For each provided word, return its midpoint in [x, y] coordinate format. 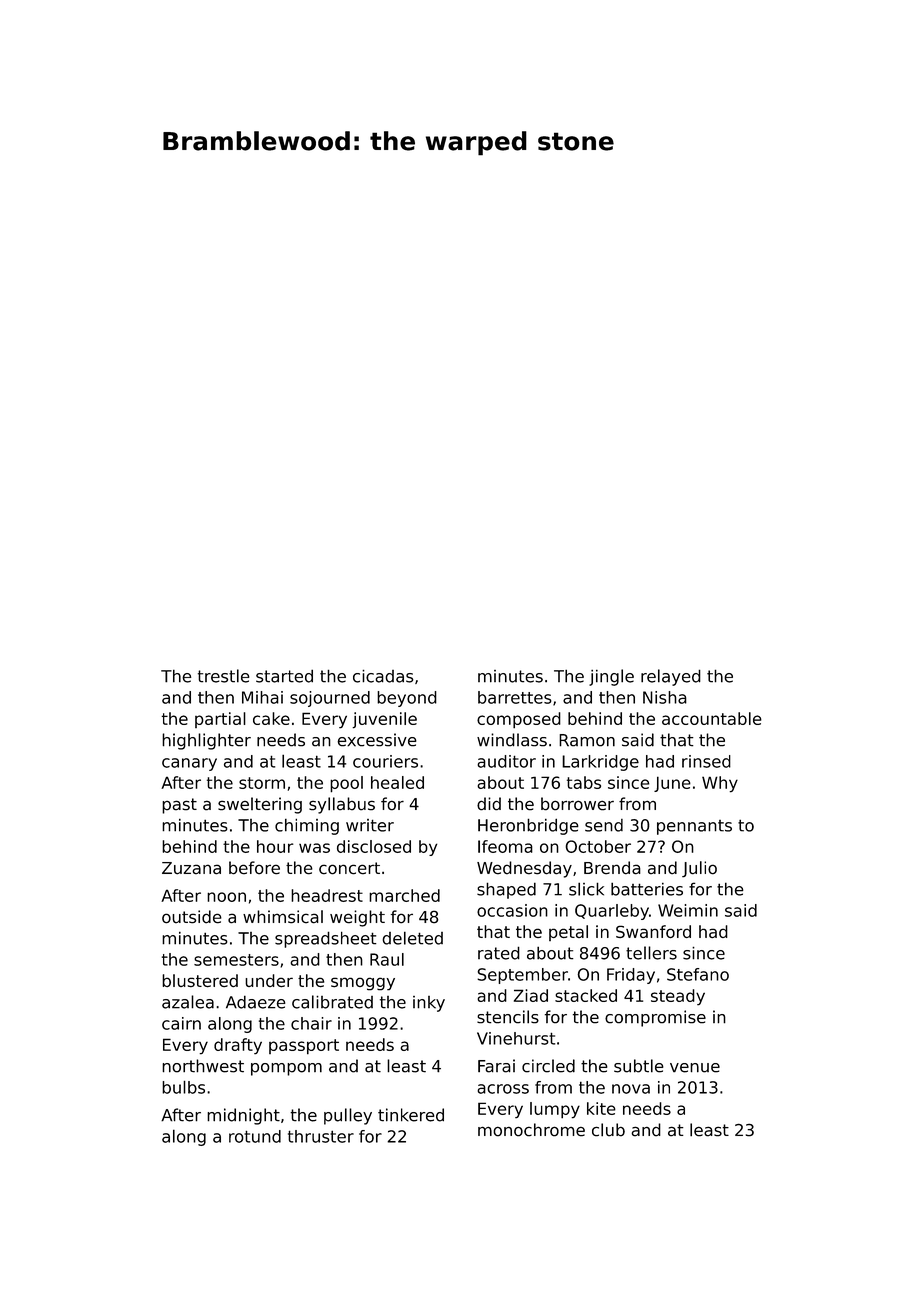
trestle [223, 676]
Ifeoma [505, 846]
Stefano [698, 974]
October [598, 846]
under [269, 981]
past [179, 806]
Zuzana [191, 868]
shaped [506, 890]
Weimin [688, 910]
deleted [412, 938]
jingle [611, 677]
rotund [255, 1136]
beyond [407, 699]
